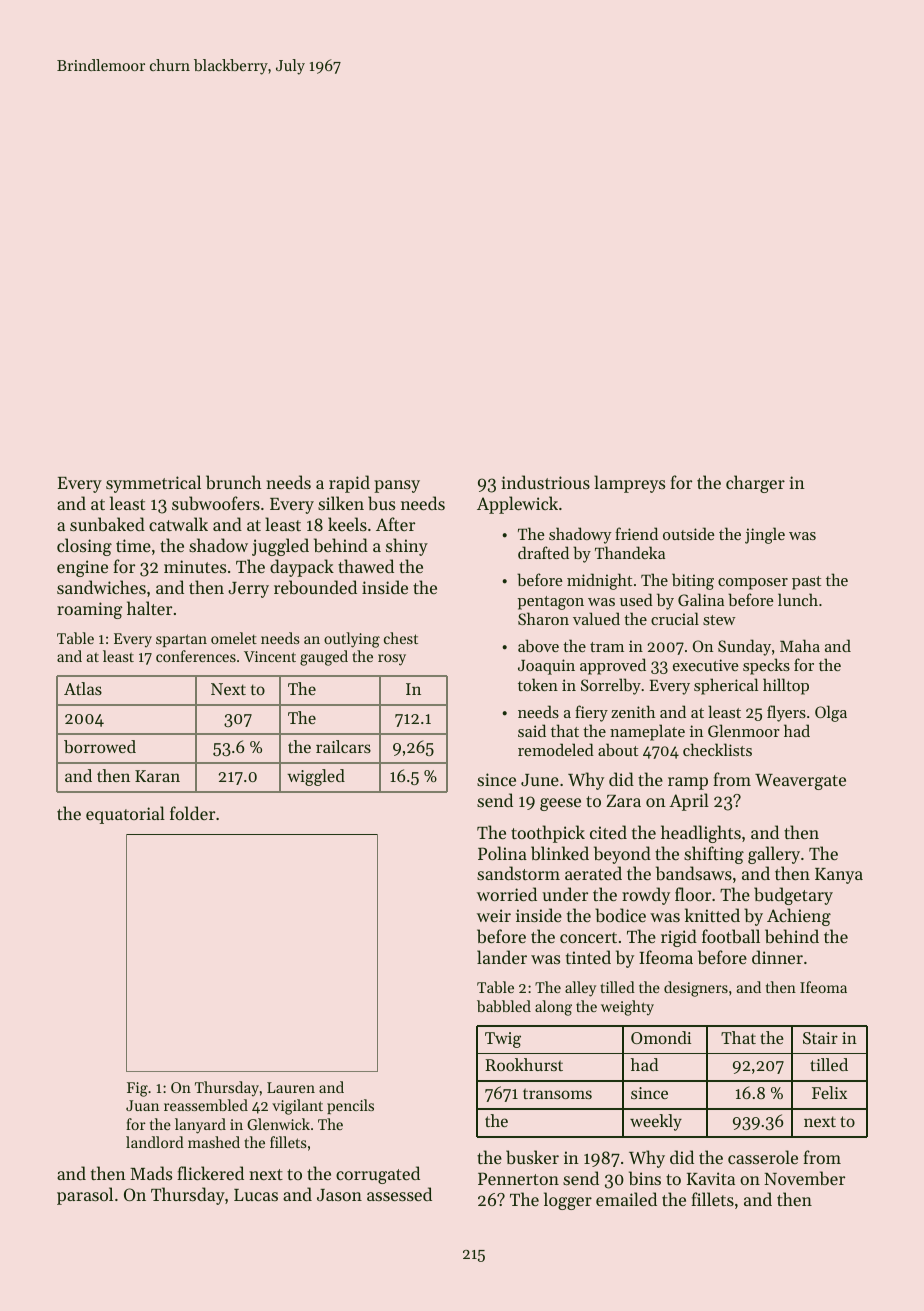  What do you see at coordinates (341, 503) in the document?
I see `silken` at bounding box center [341, 503].
